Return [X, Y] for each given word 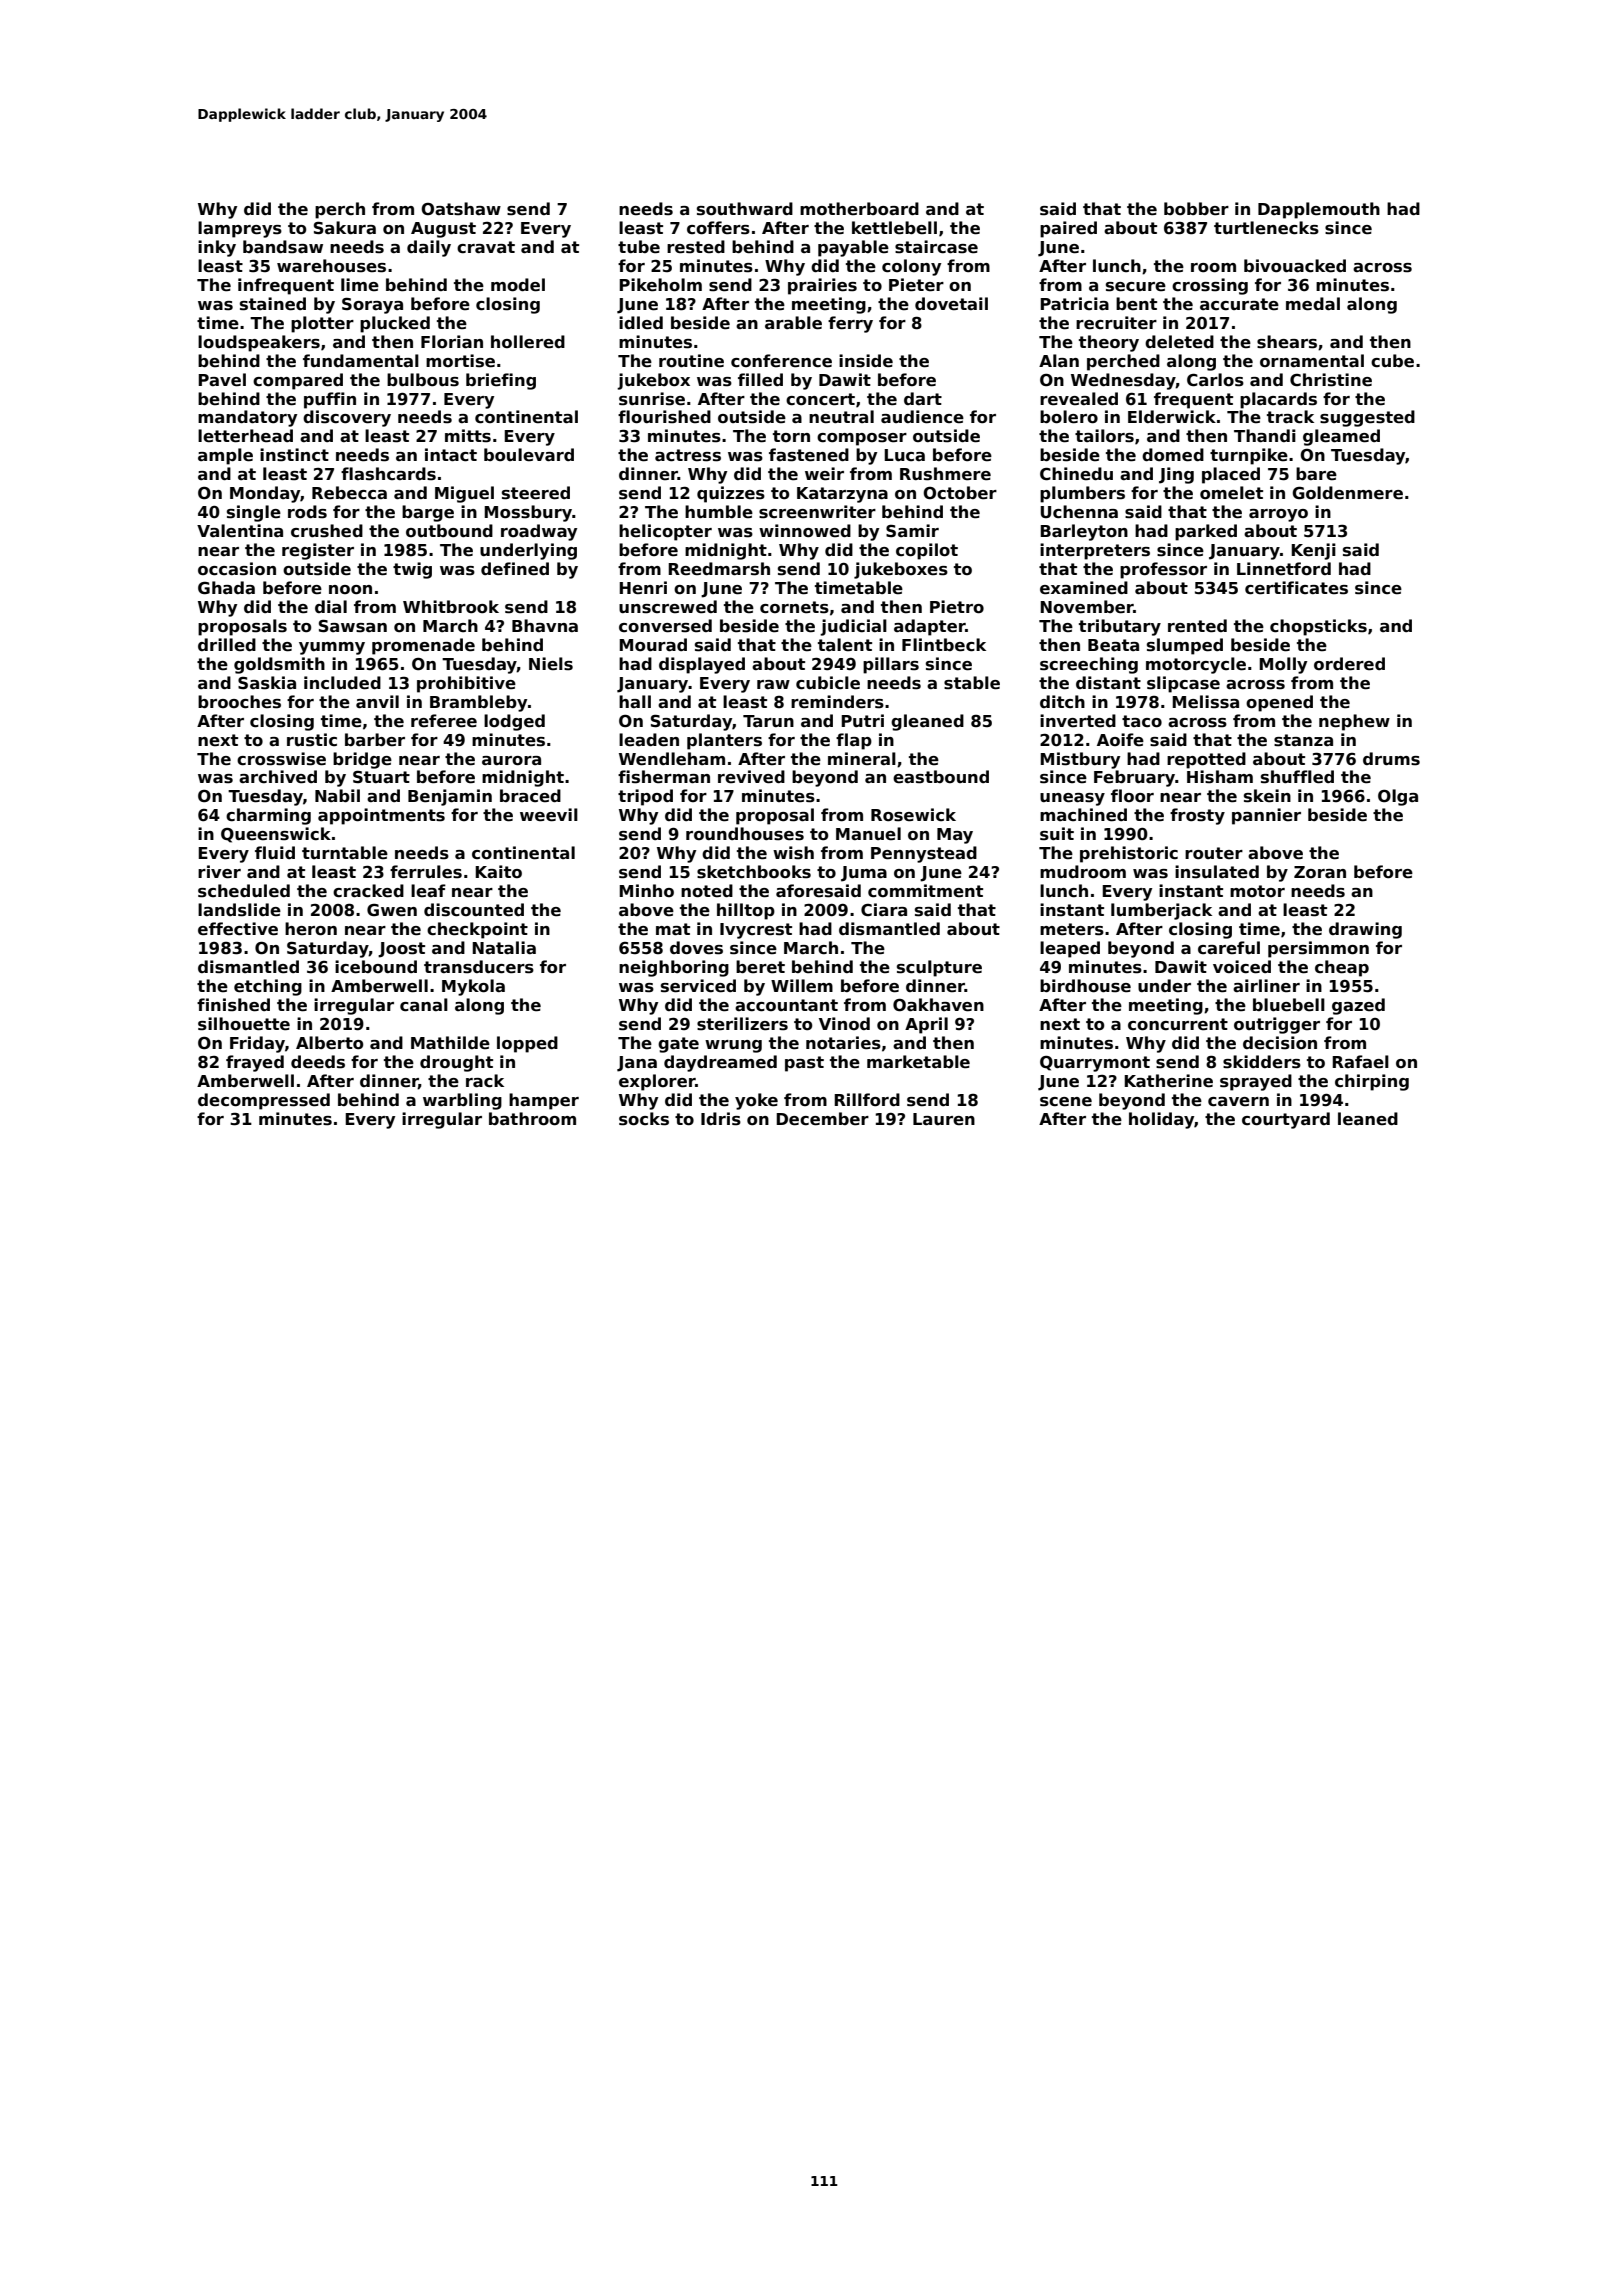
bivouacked [1295, 266]
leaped [1070, 949]
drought [456, 1063]
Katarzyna [842, 495]
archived [278, 777]
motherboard [859, 209]
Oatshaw [461, 209]
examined [1084, 588]
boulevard [529, 455]
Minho [646, 890]
